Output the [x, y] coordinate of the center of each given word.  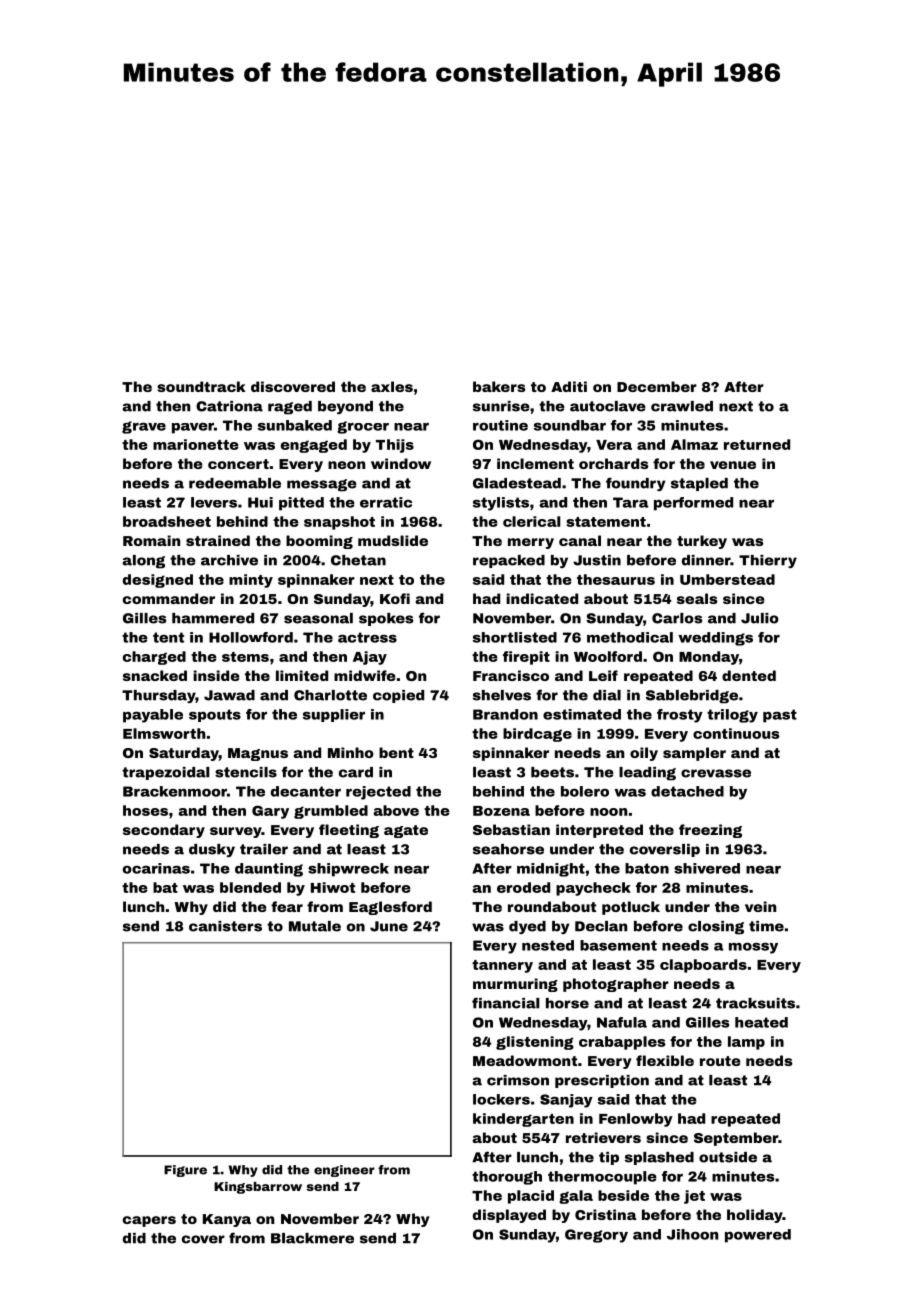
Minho [351, 752]
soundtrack [201, 386]
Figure [185, 1171]
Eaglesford [390, 908]
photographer [616, 985]
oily [644, 754]
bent [396, 752]
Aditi [569, 386]
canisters [225, 926]
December [657, 386]
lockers [501, 1099]
